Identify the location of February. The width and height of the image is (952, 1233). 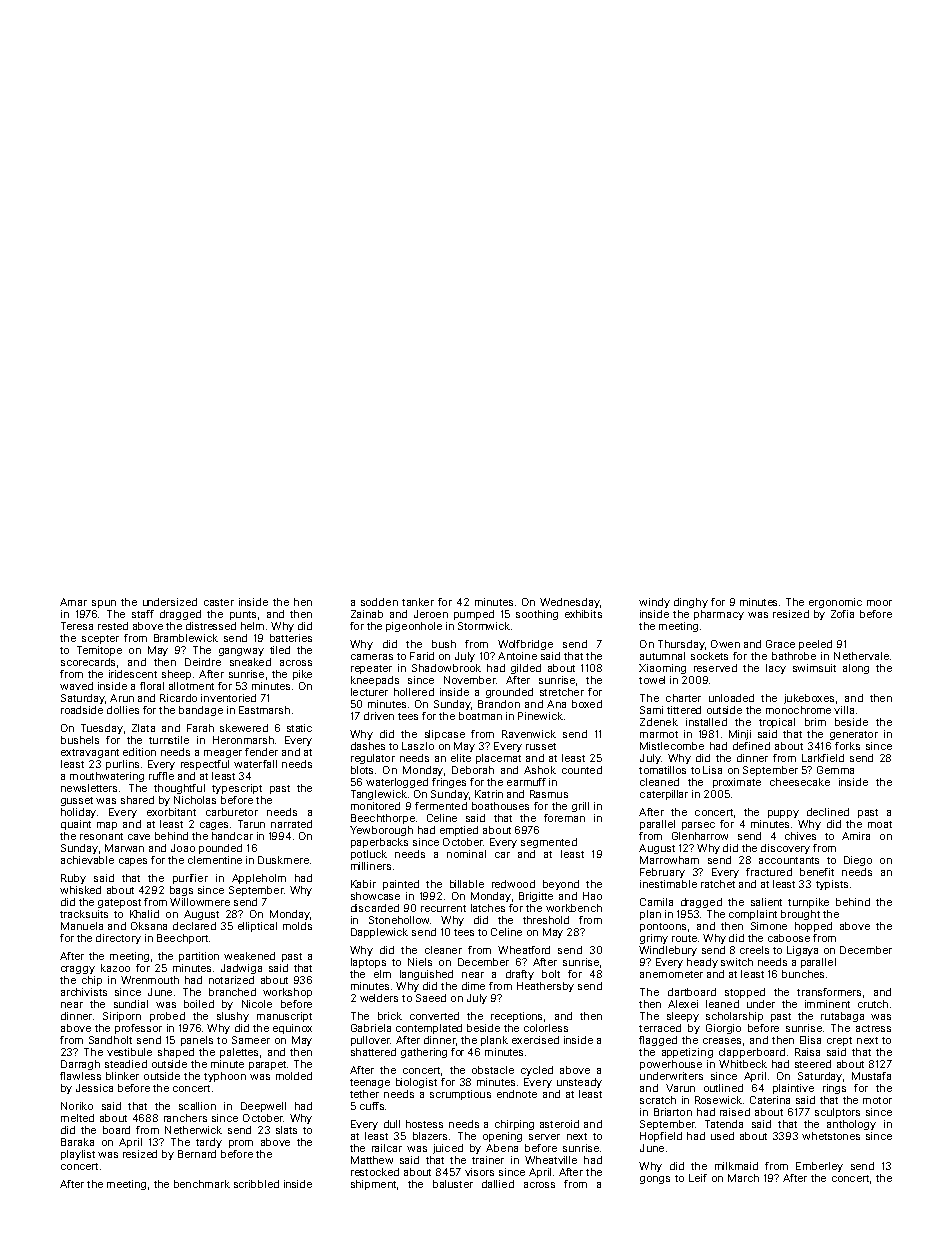
(662, 873).
